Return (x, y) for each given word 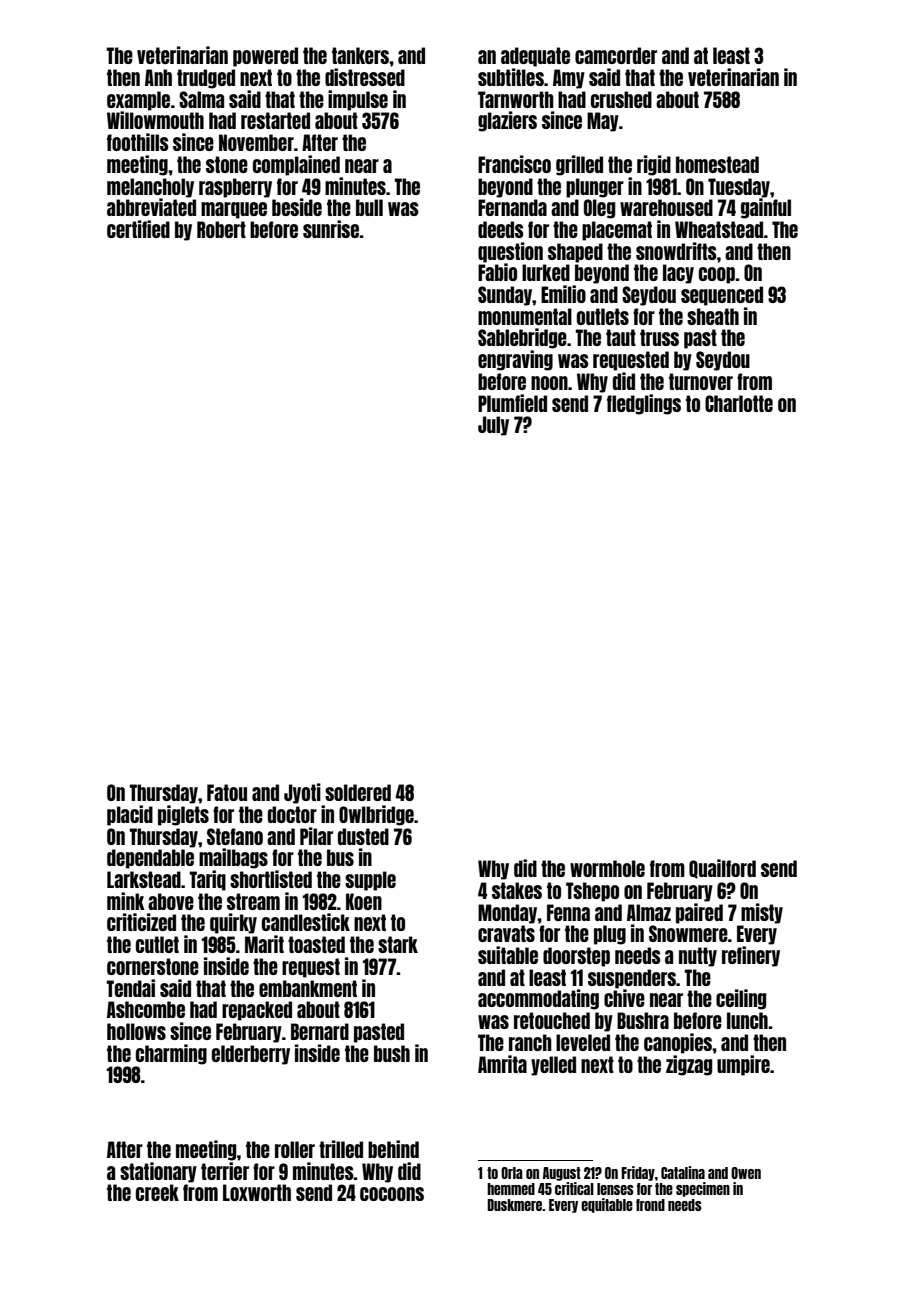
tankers (360, 55)
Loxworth (257, 1192)
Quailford (722, 869)
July (493, 426)
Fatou (227, 792)
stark (398, 944)
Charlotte (739, 403)
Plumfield (512, 403)
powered (265, 57)
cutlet (157, 944)
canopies (678, 1043)
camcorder (616, 55)
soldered (358, 792)
